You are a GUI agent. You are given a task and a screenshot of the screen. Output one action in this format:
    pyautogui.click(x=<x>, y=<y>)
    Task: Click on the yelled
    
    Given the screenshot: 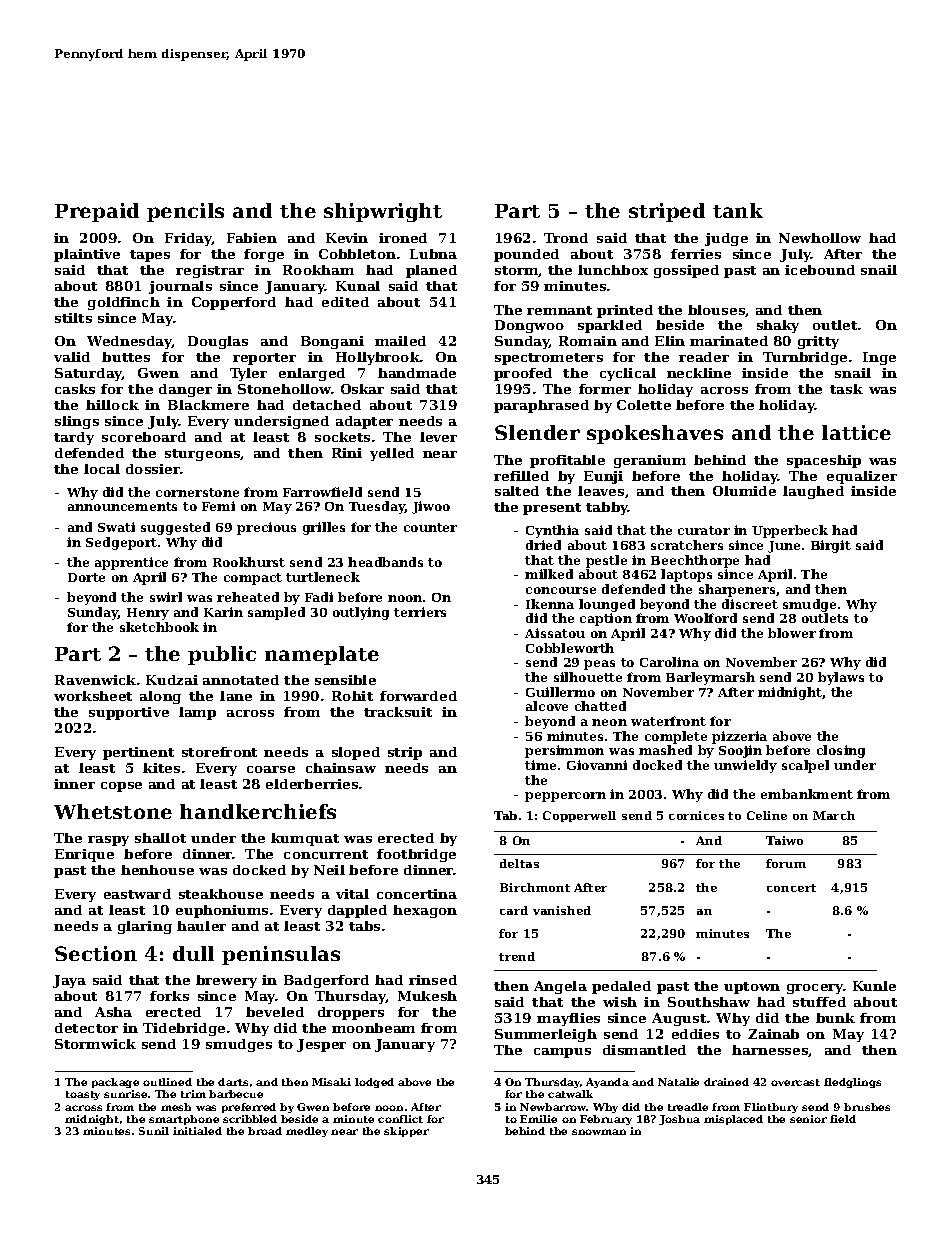 What is the action you would take?
    pyautogui.click(x=392, y=454)
